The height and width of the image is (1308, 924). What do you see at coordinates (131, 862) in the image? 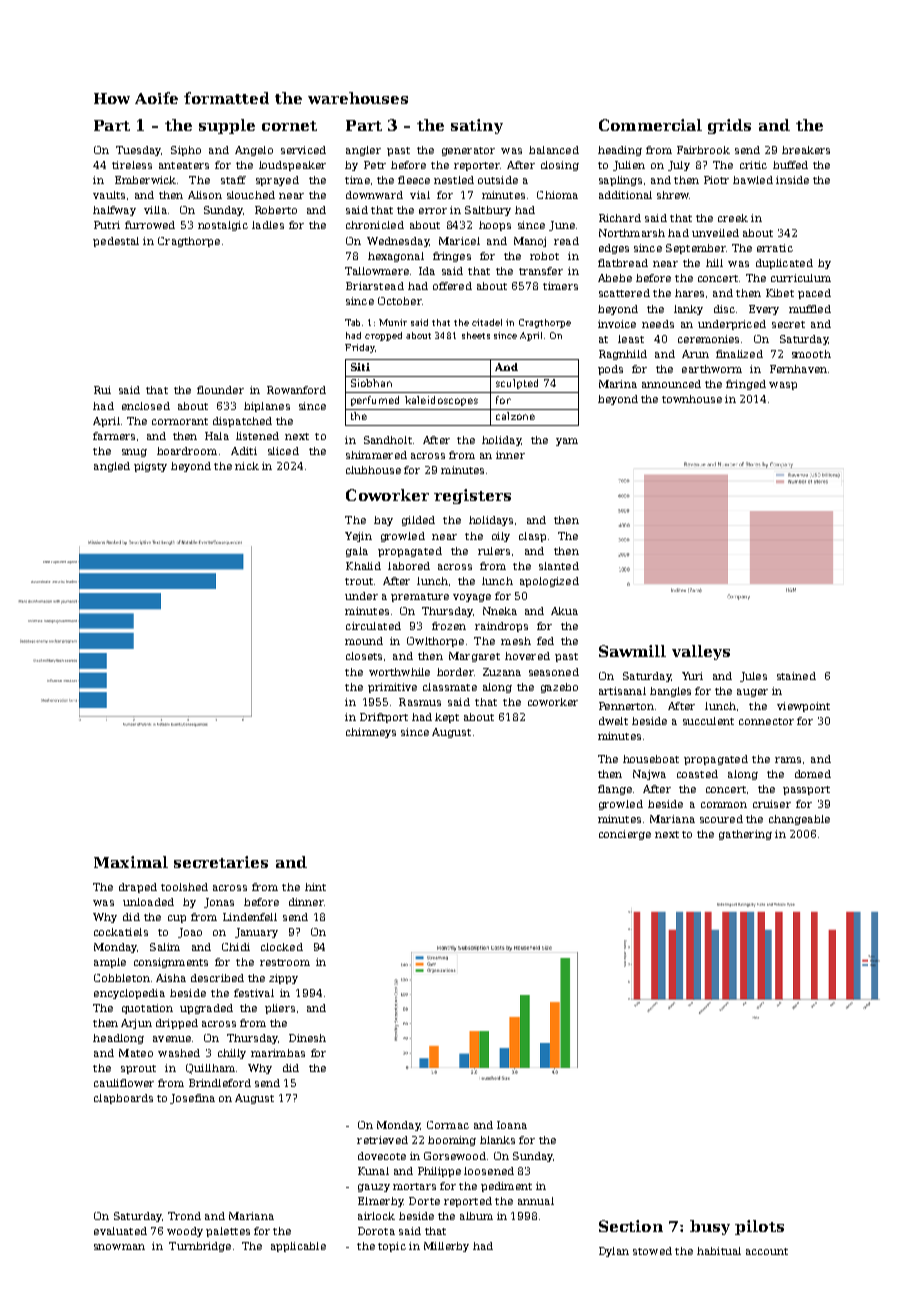
I see `Maximal` at bounding box center [131, 862].
